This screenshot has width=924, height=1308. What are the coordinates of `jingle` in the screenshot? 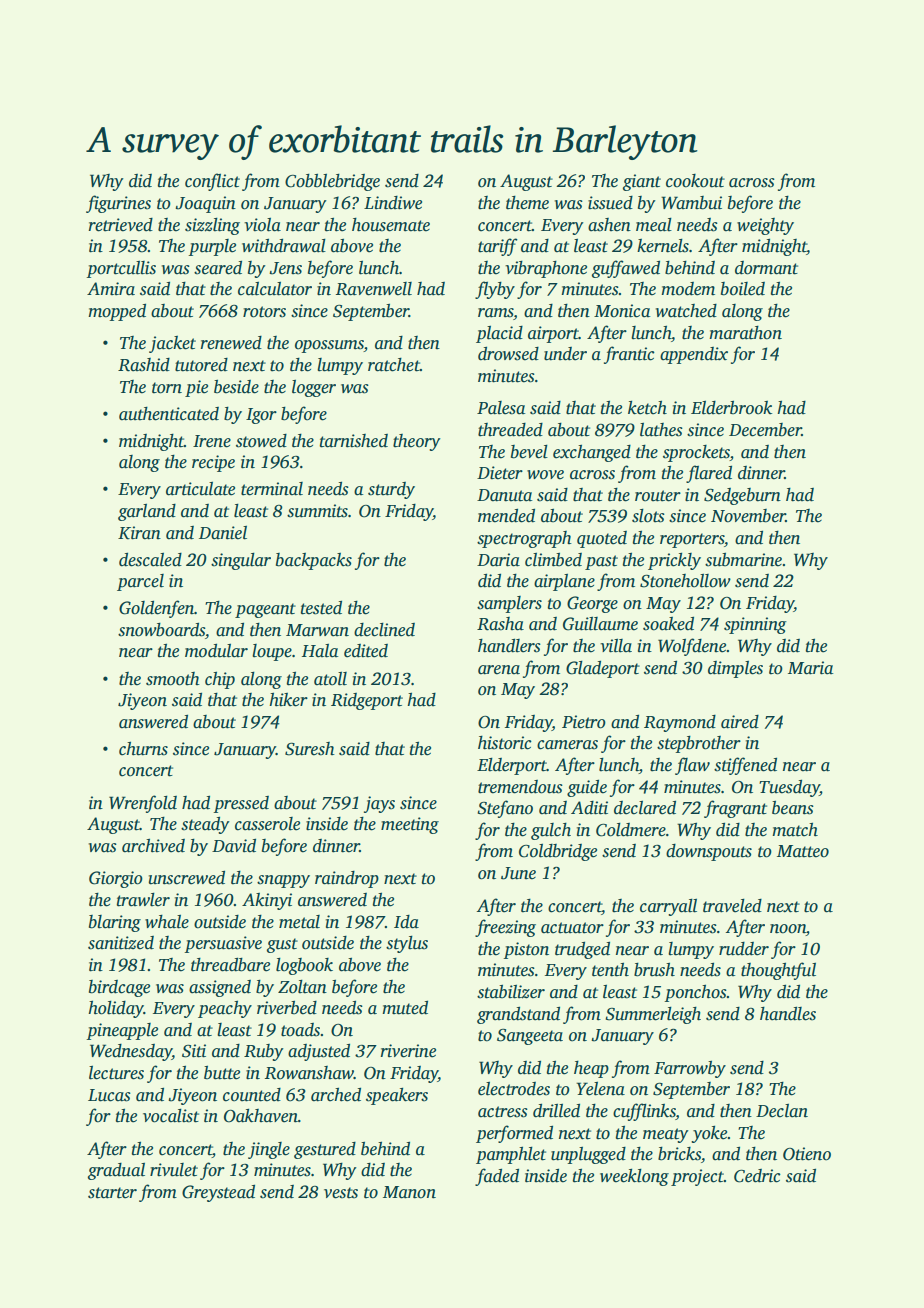 It's located at (269, 1150).
